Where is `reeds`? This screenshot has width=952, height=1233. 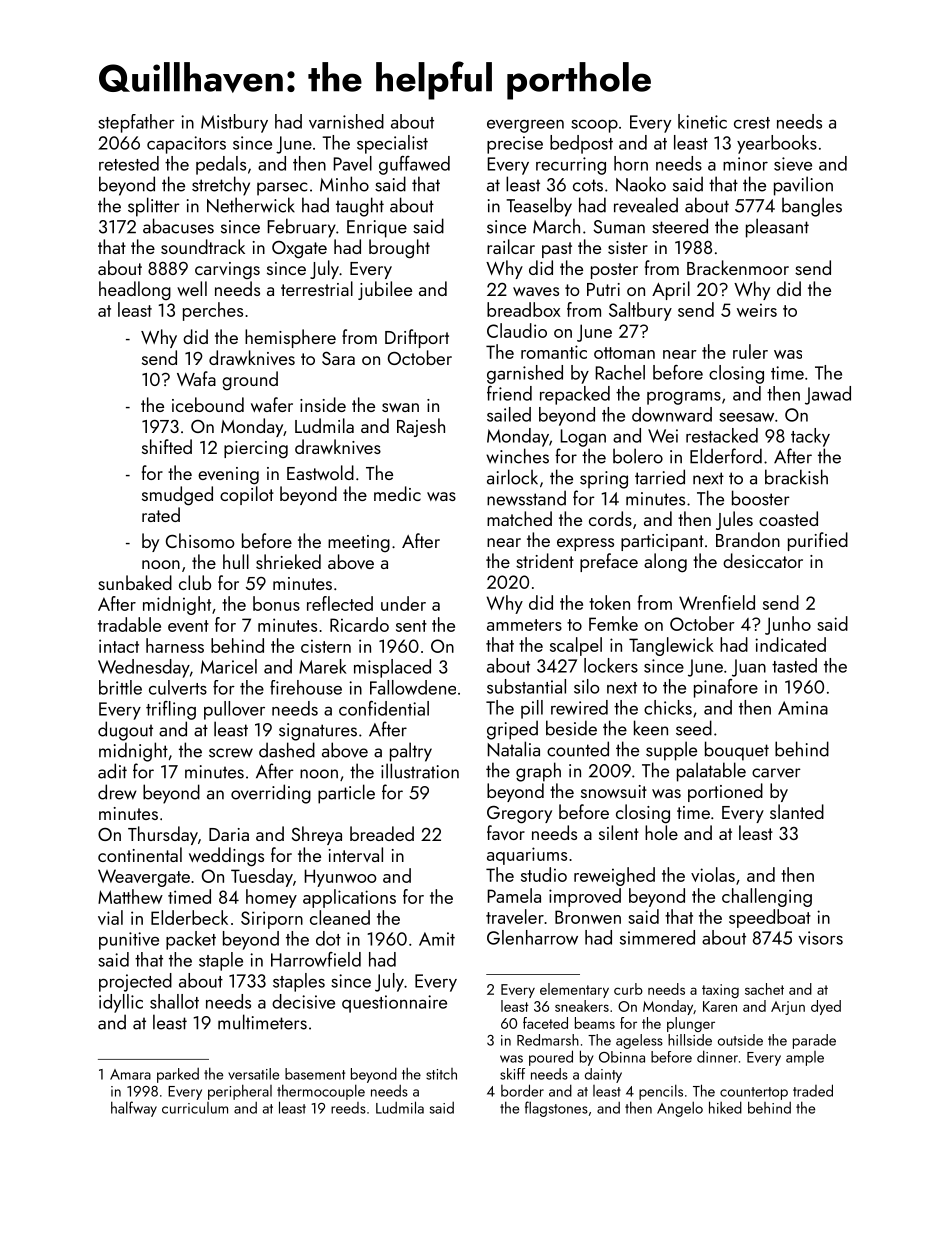 reeds is located at coordinates (348, 1108).
